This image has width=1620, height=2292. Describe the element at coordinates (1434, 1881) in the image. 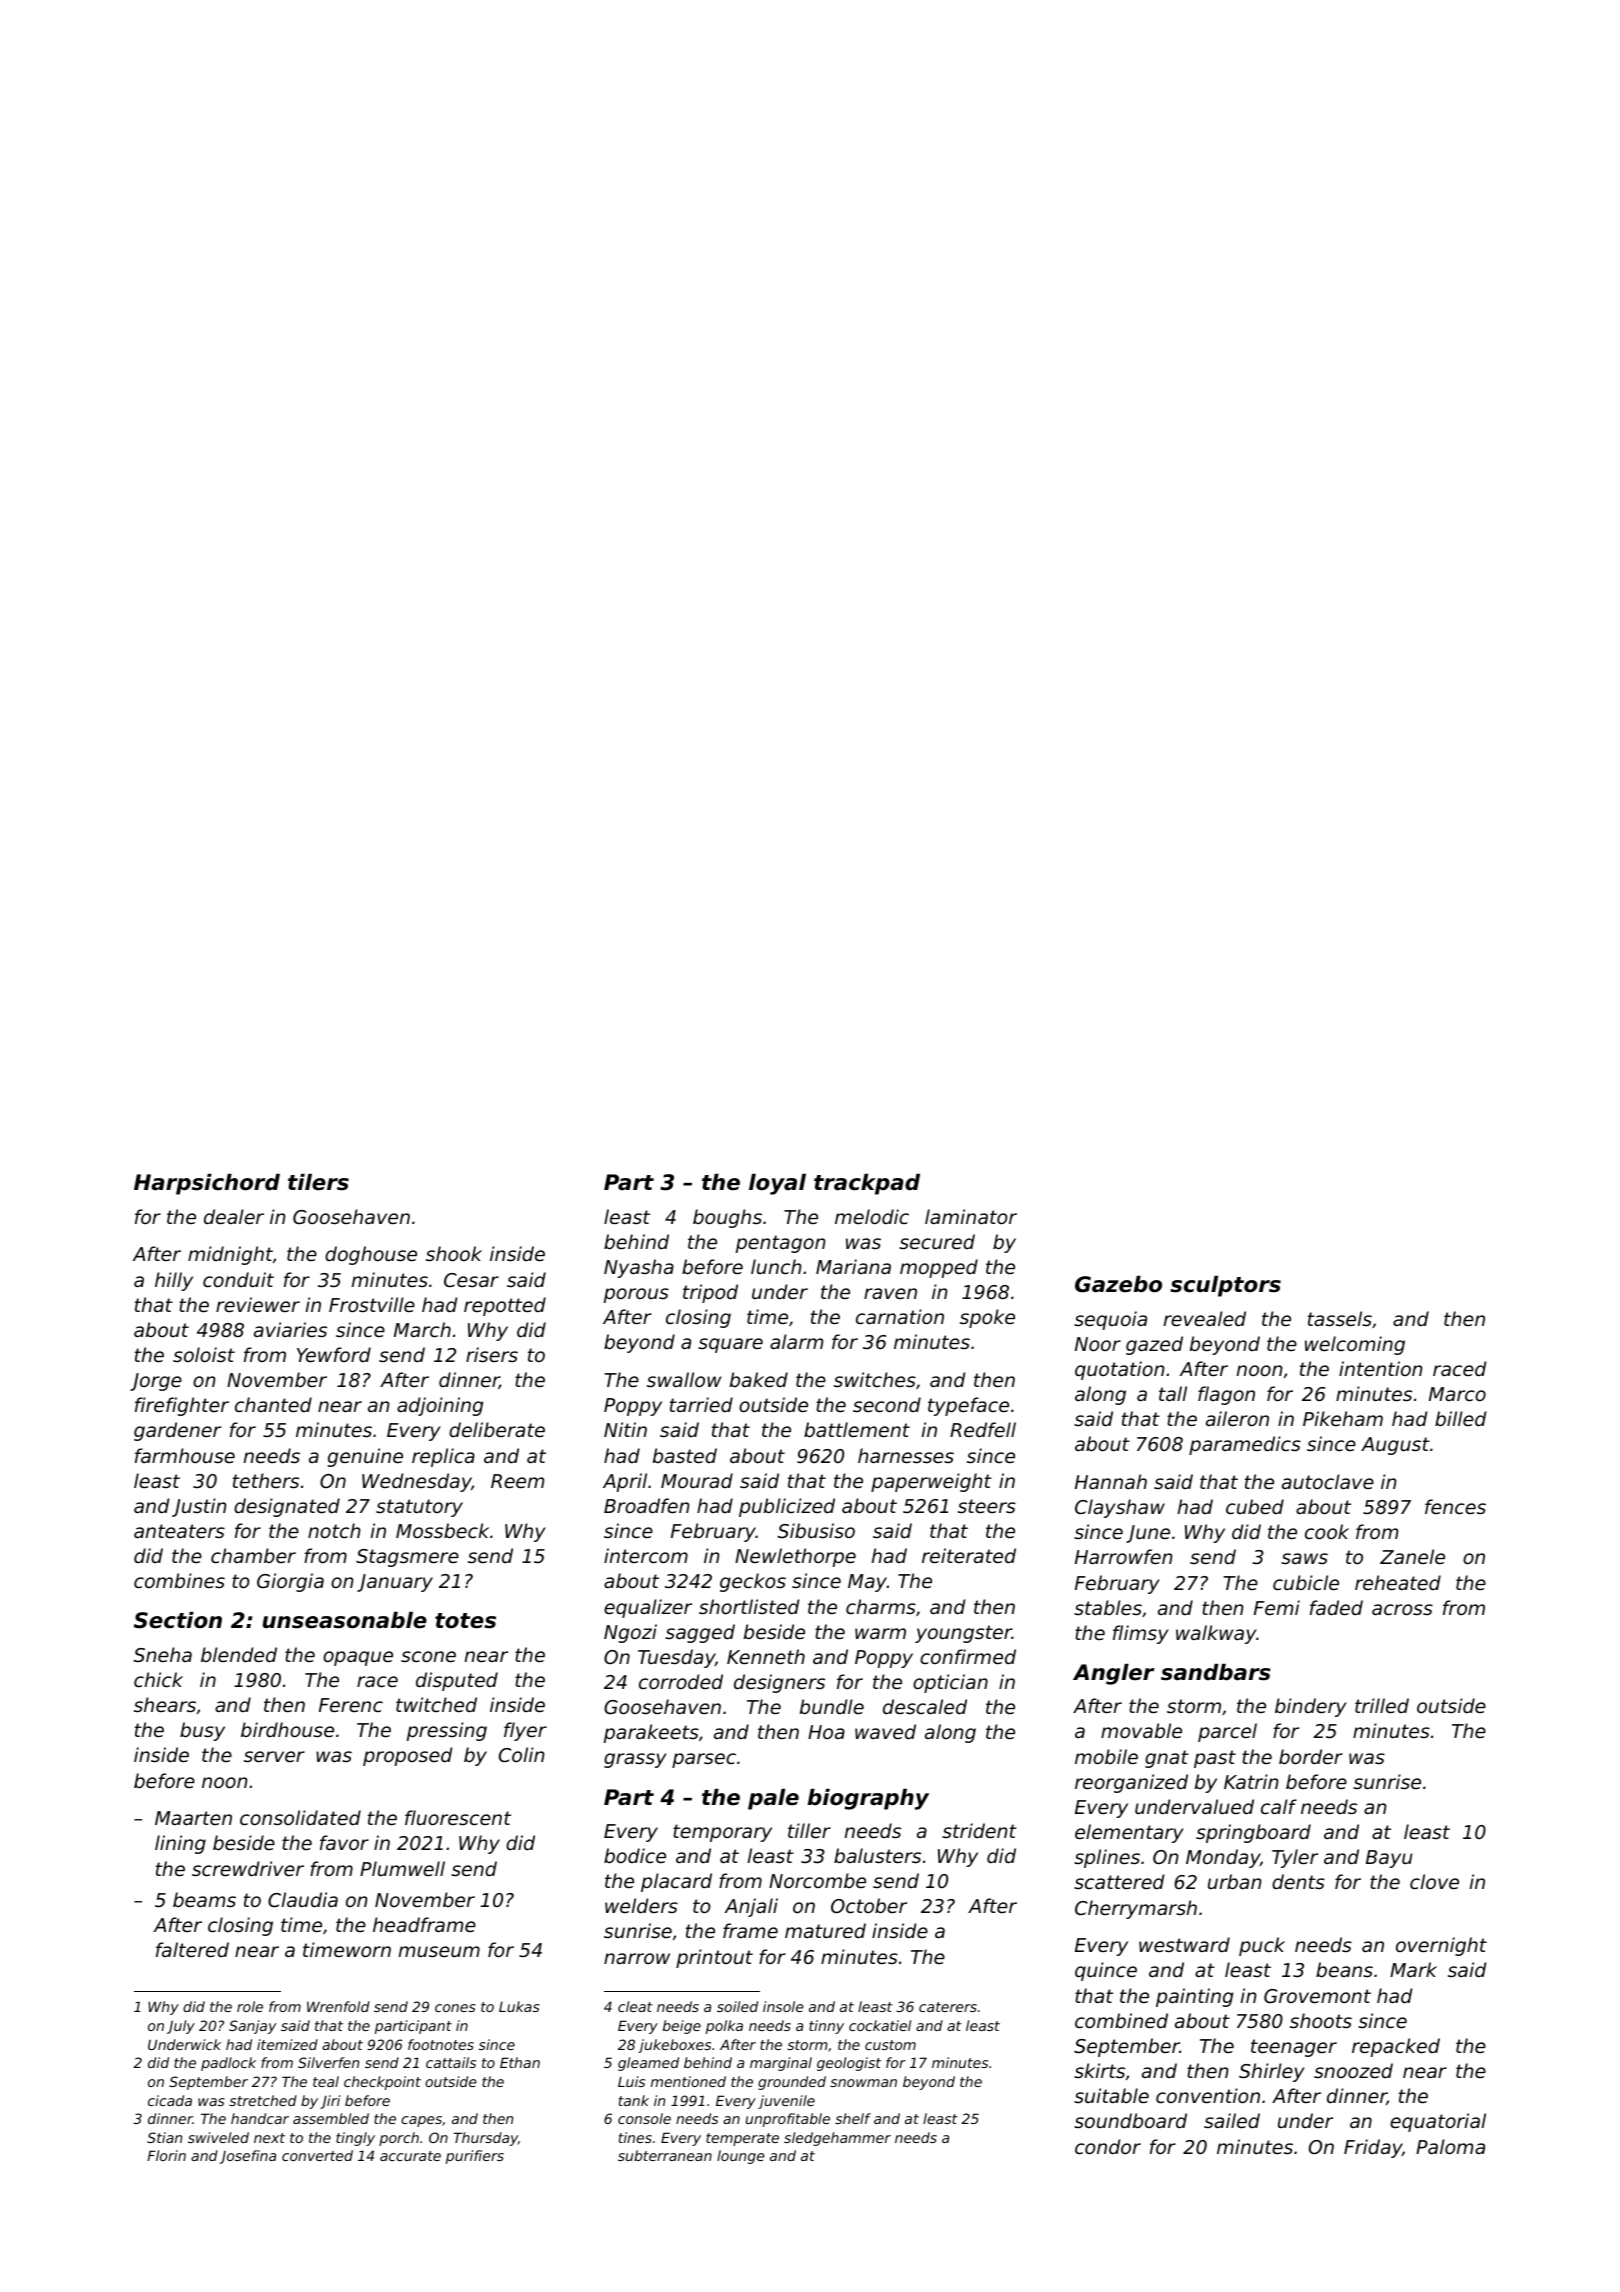

I see `clove` at that location.
